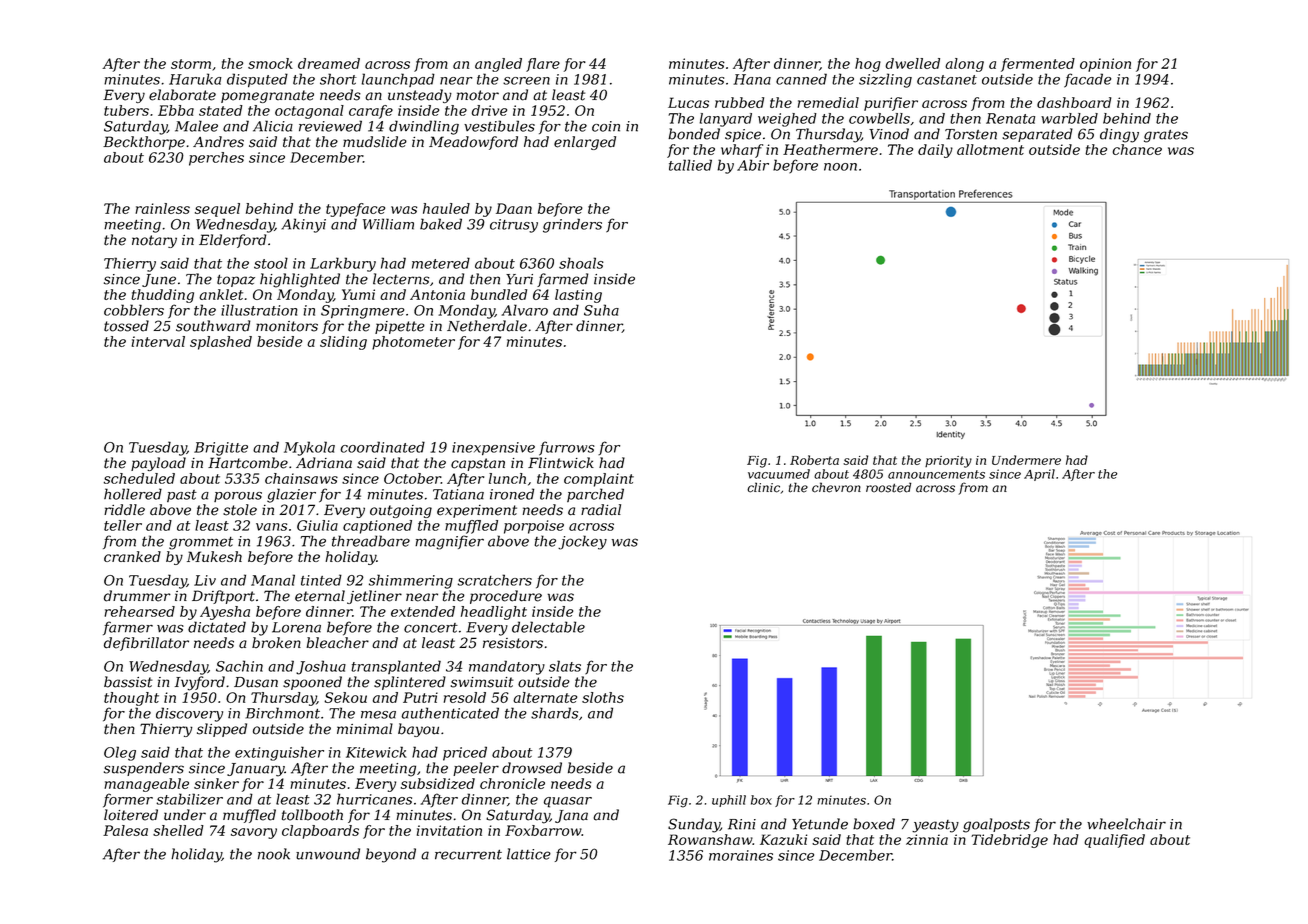 The image size is (1308, 924). Describe the element at coordinates (948, 462) in the page. I see `priority` at that location.
